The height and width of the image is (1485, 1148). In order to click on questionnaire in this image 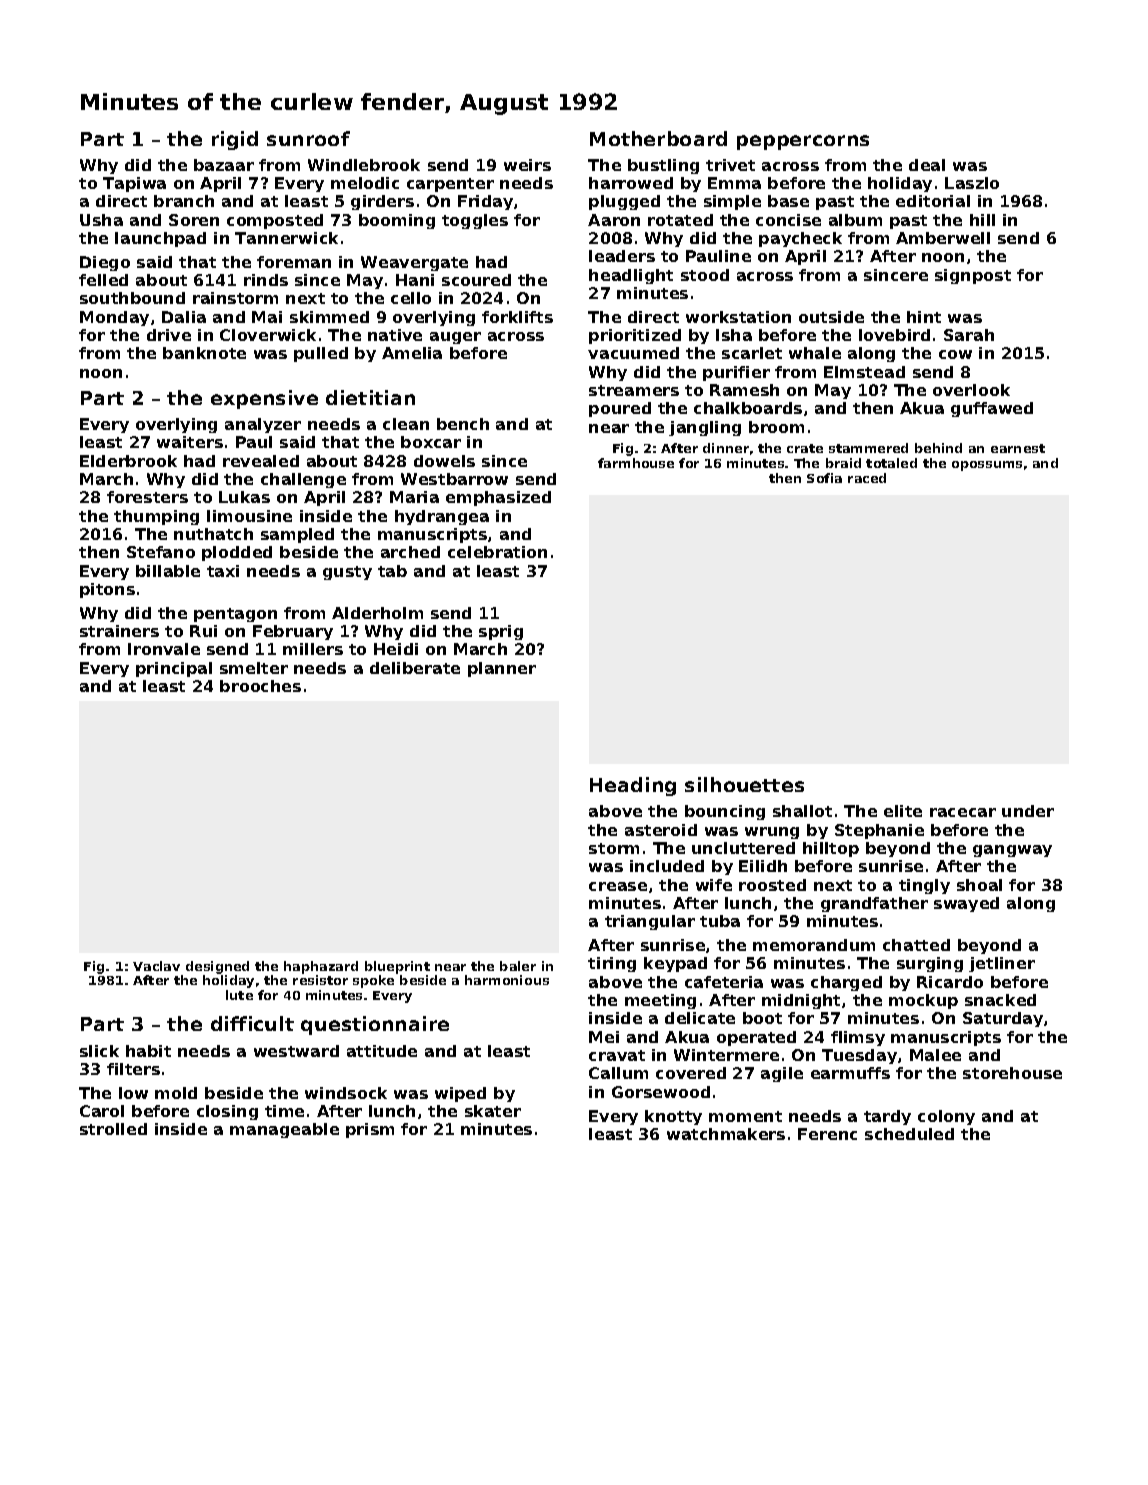, I will do `click(375, 1025)`.
